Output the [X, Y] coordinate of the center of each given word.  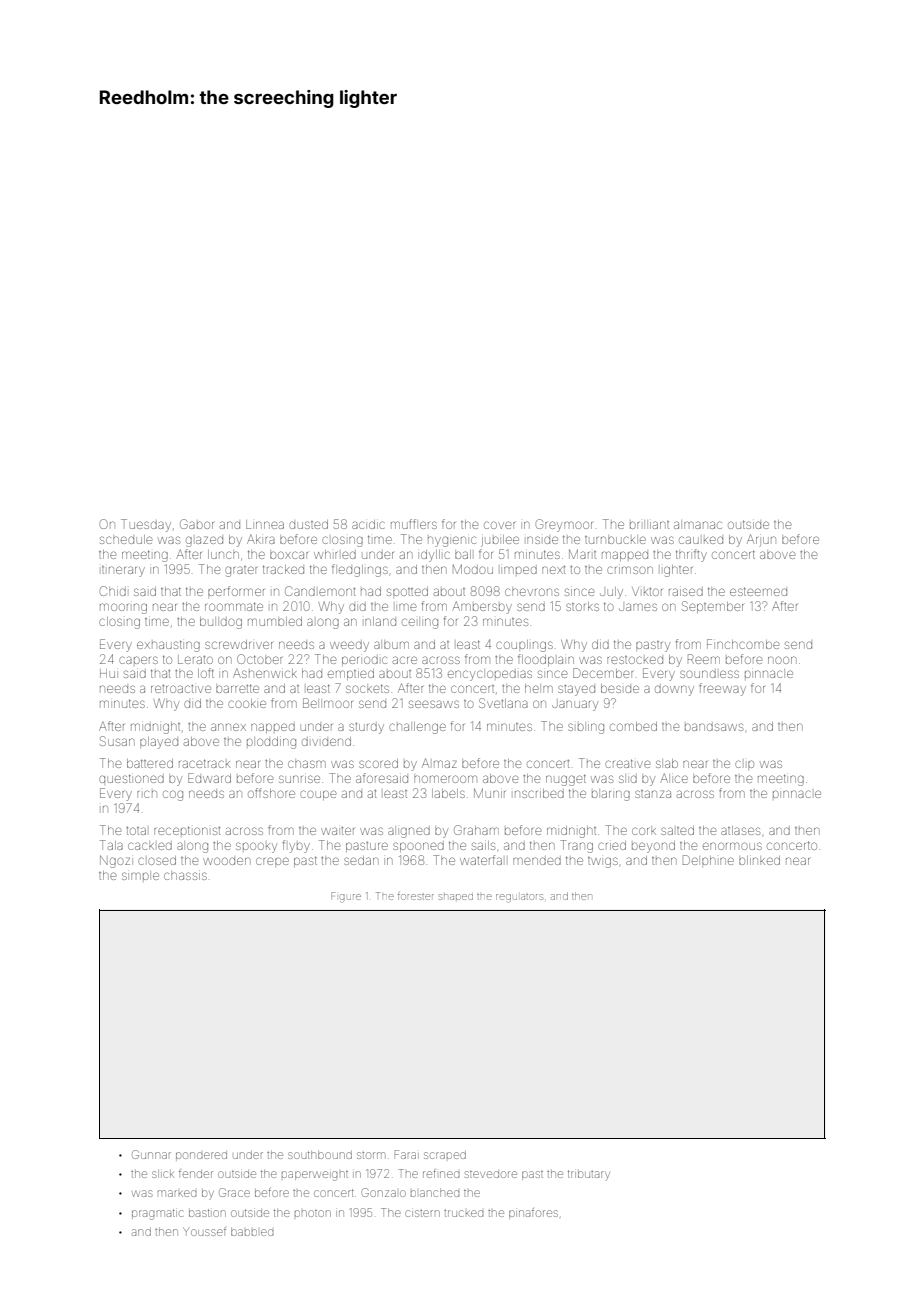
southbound [320, 1155]
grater [241, 571]
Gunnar [151, 1154]
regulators [519, 898]
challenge [417, 728]
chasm [307, 764]
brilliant [649, 525]
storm [371, 1155]
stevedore [491, 1174]
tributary [589, 1174]
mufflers [414, 524]
